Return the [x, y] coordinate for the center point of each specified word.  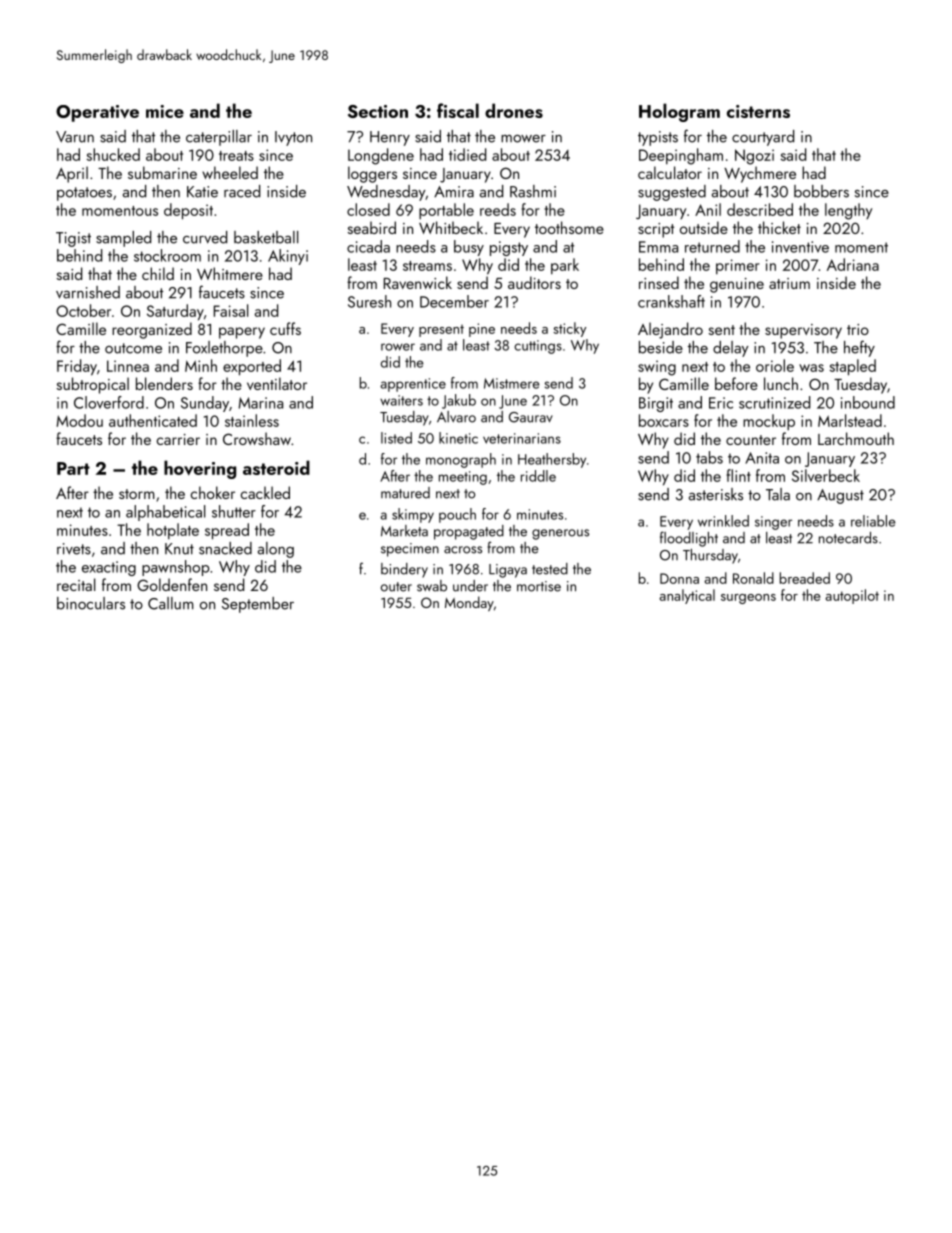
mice [165, 111]
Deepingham [681, 156]
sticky [569, 329]
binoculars [91, 603]
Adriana [853, 264]
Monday [469, 603]
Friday [77, 367]
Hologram [679, 112]
